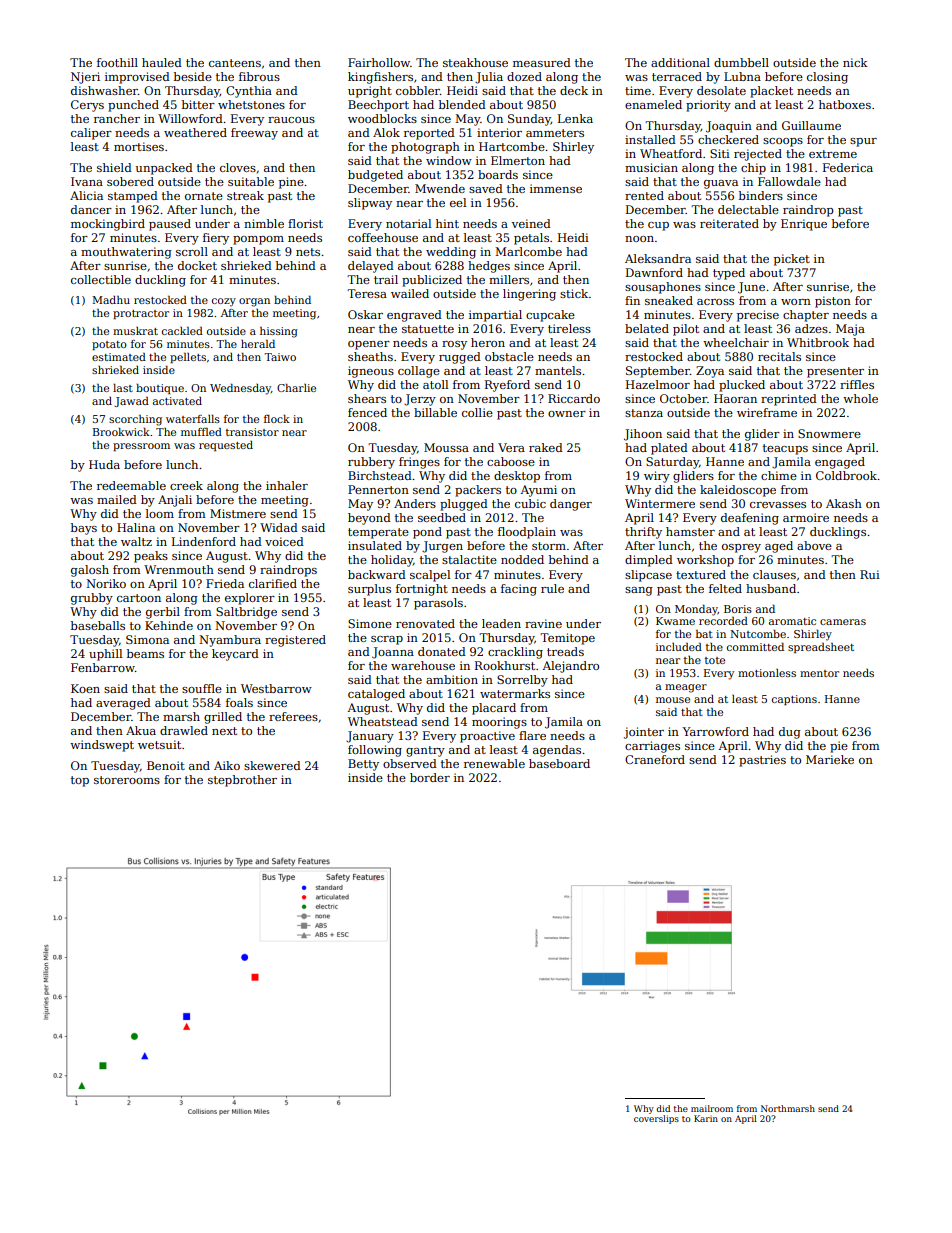  Describe the element at coordinates (792, 260) in the page. I see `picket` at that location.
